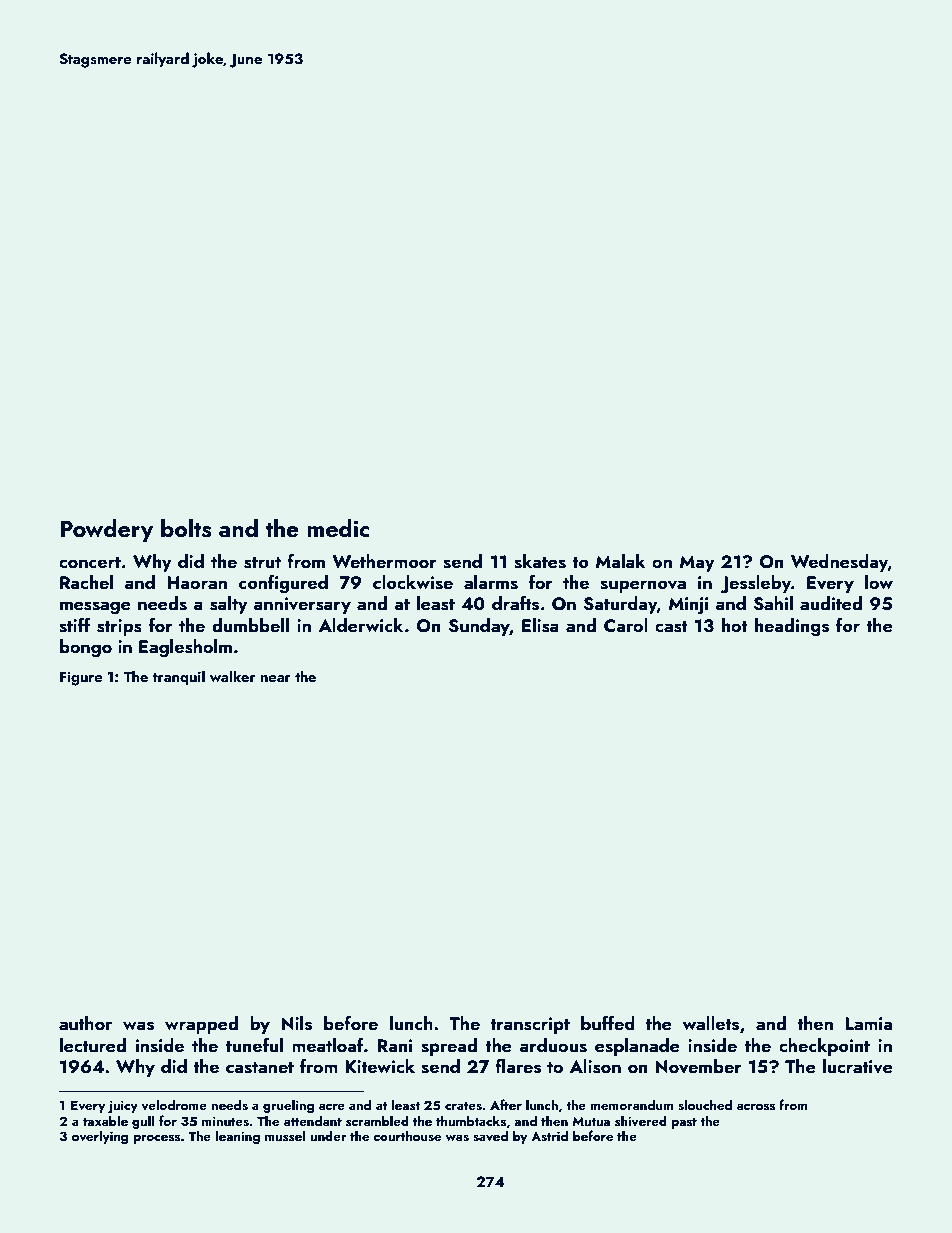  I want to click on skates, so click(540, 561).
